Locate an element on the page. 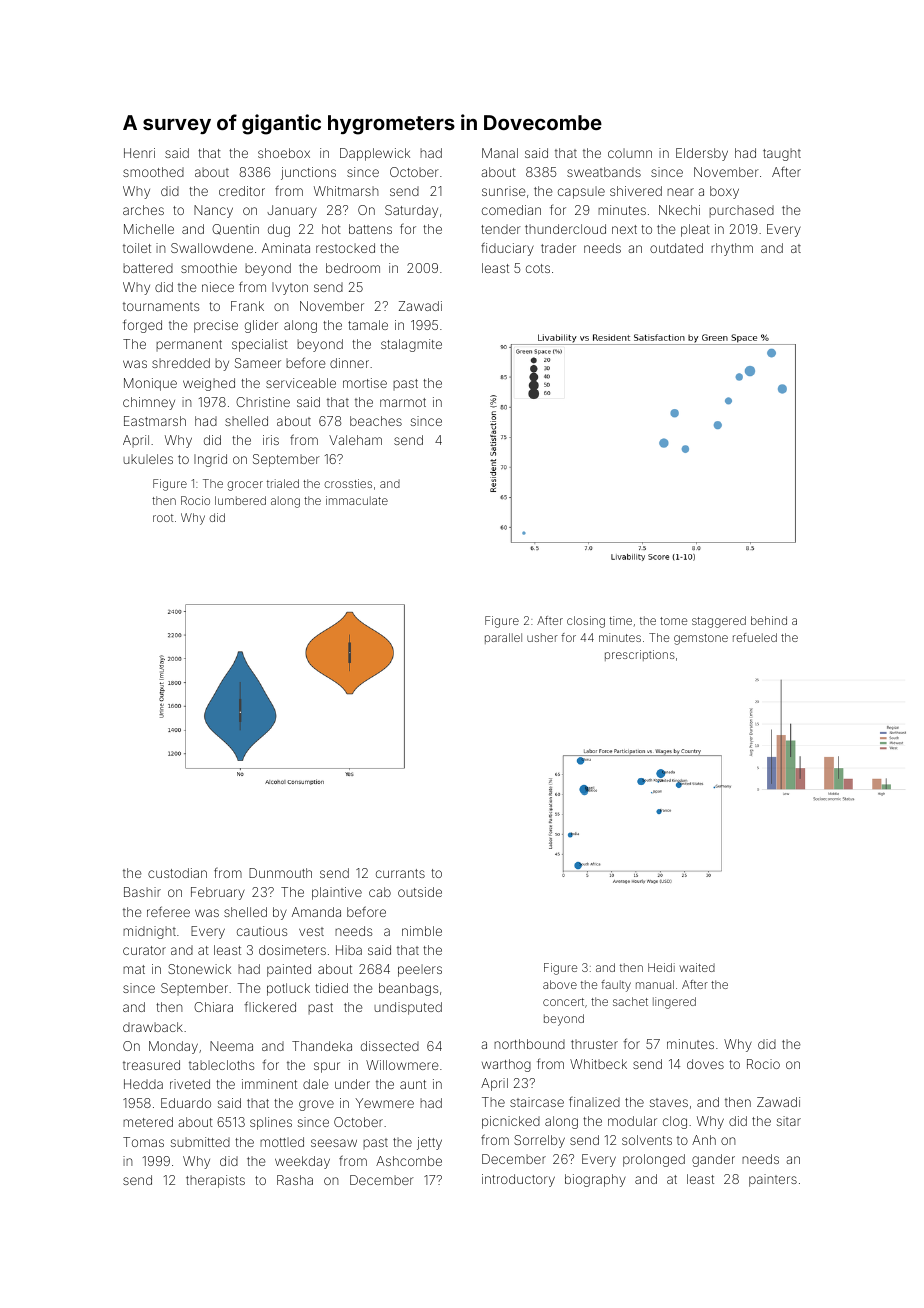 This document has width=924, height=1308. Yewmere is located at coordinates (384, 1103).
